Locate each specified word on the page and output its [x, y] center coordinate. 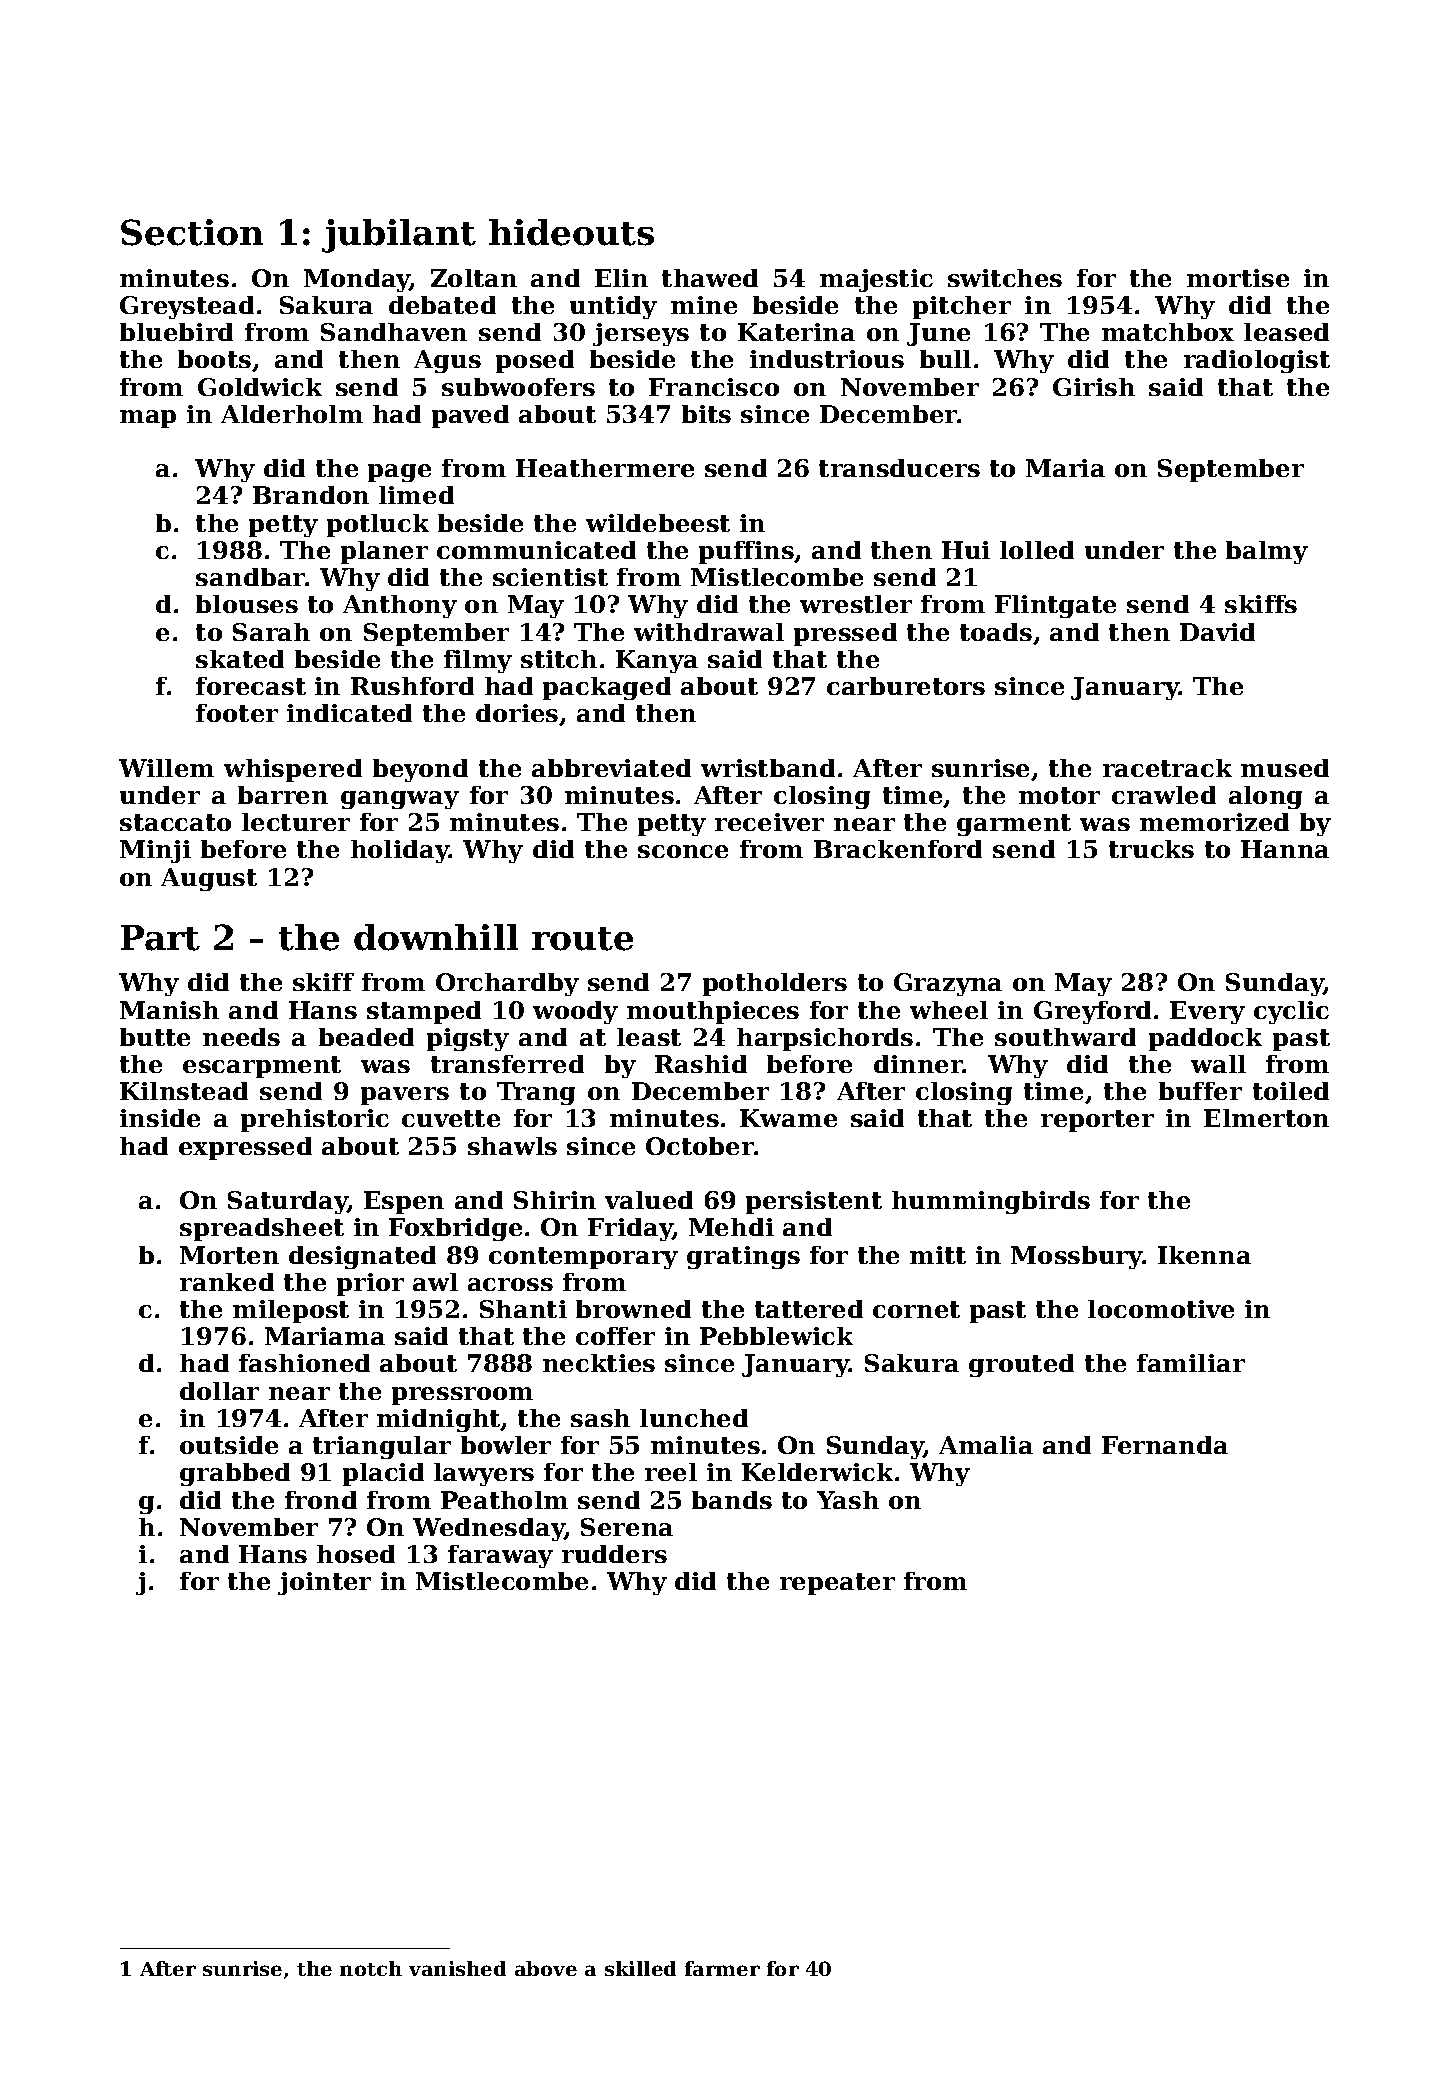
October [700, 1146]
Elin [621, 278]
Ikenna [1204, 1255]
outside [229, 1445]
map [148, 419]
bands [732, 1500]
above [546, 1968]
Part [160, 938]
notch [371, 1968]
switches [1005, 278]
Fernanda [1165, 1445]
